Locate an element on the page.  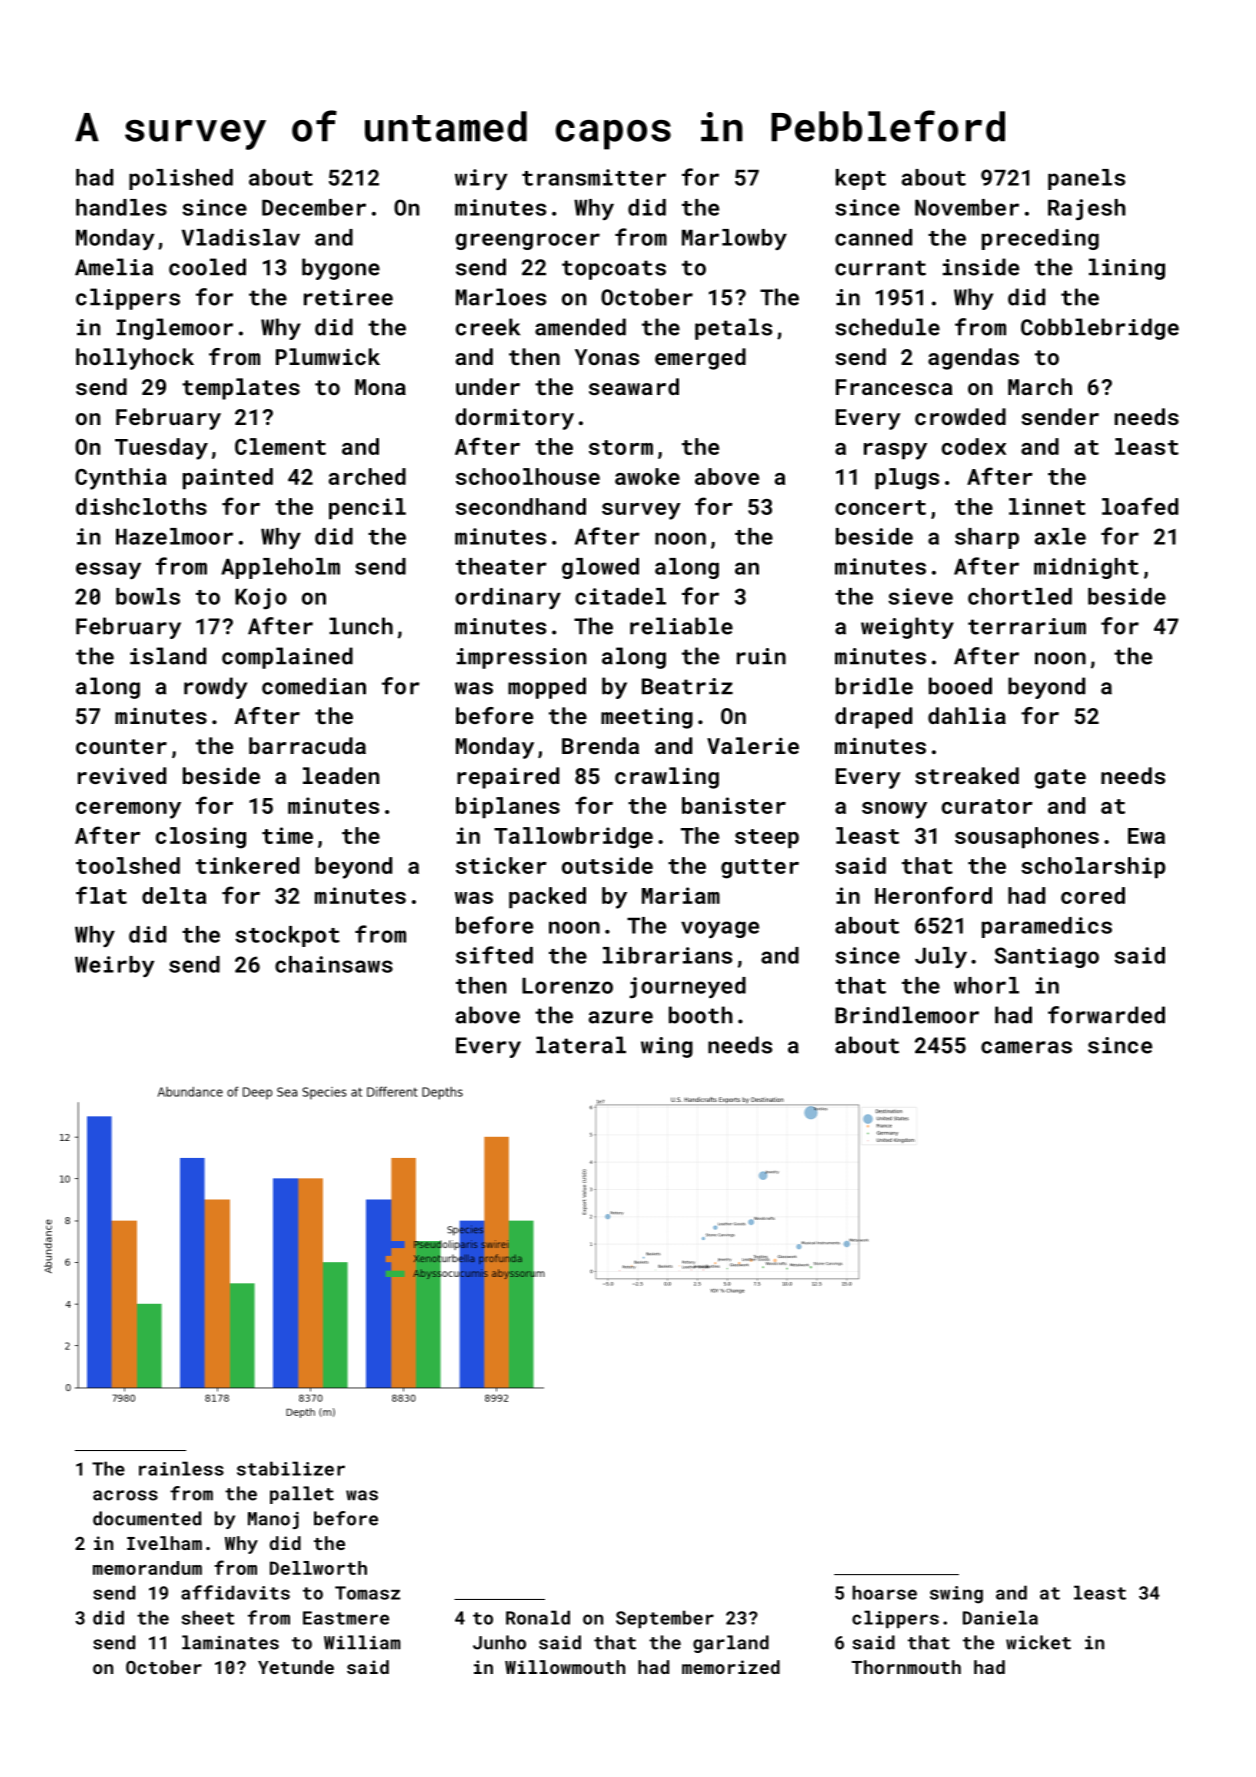
kept is located at coordinates (861, 179).
